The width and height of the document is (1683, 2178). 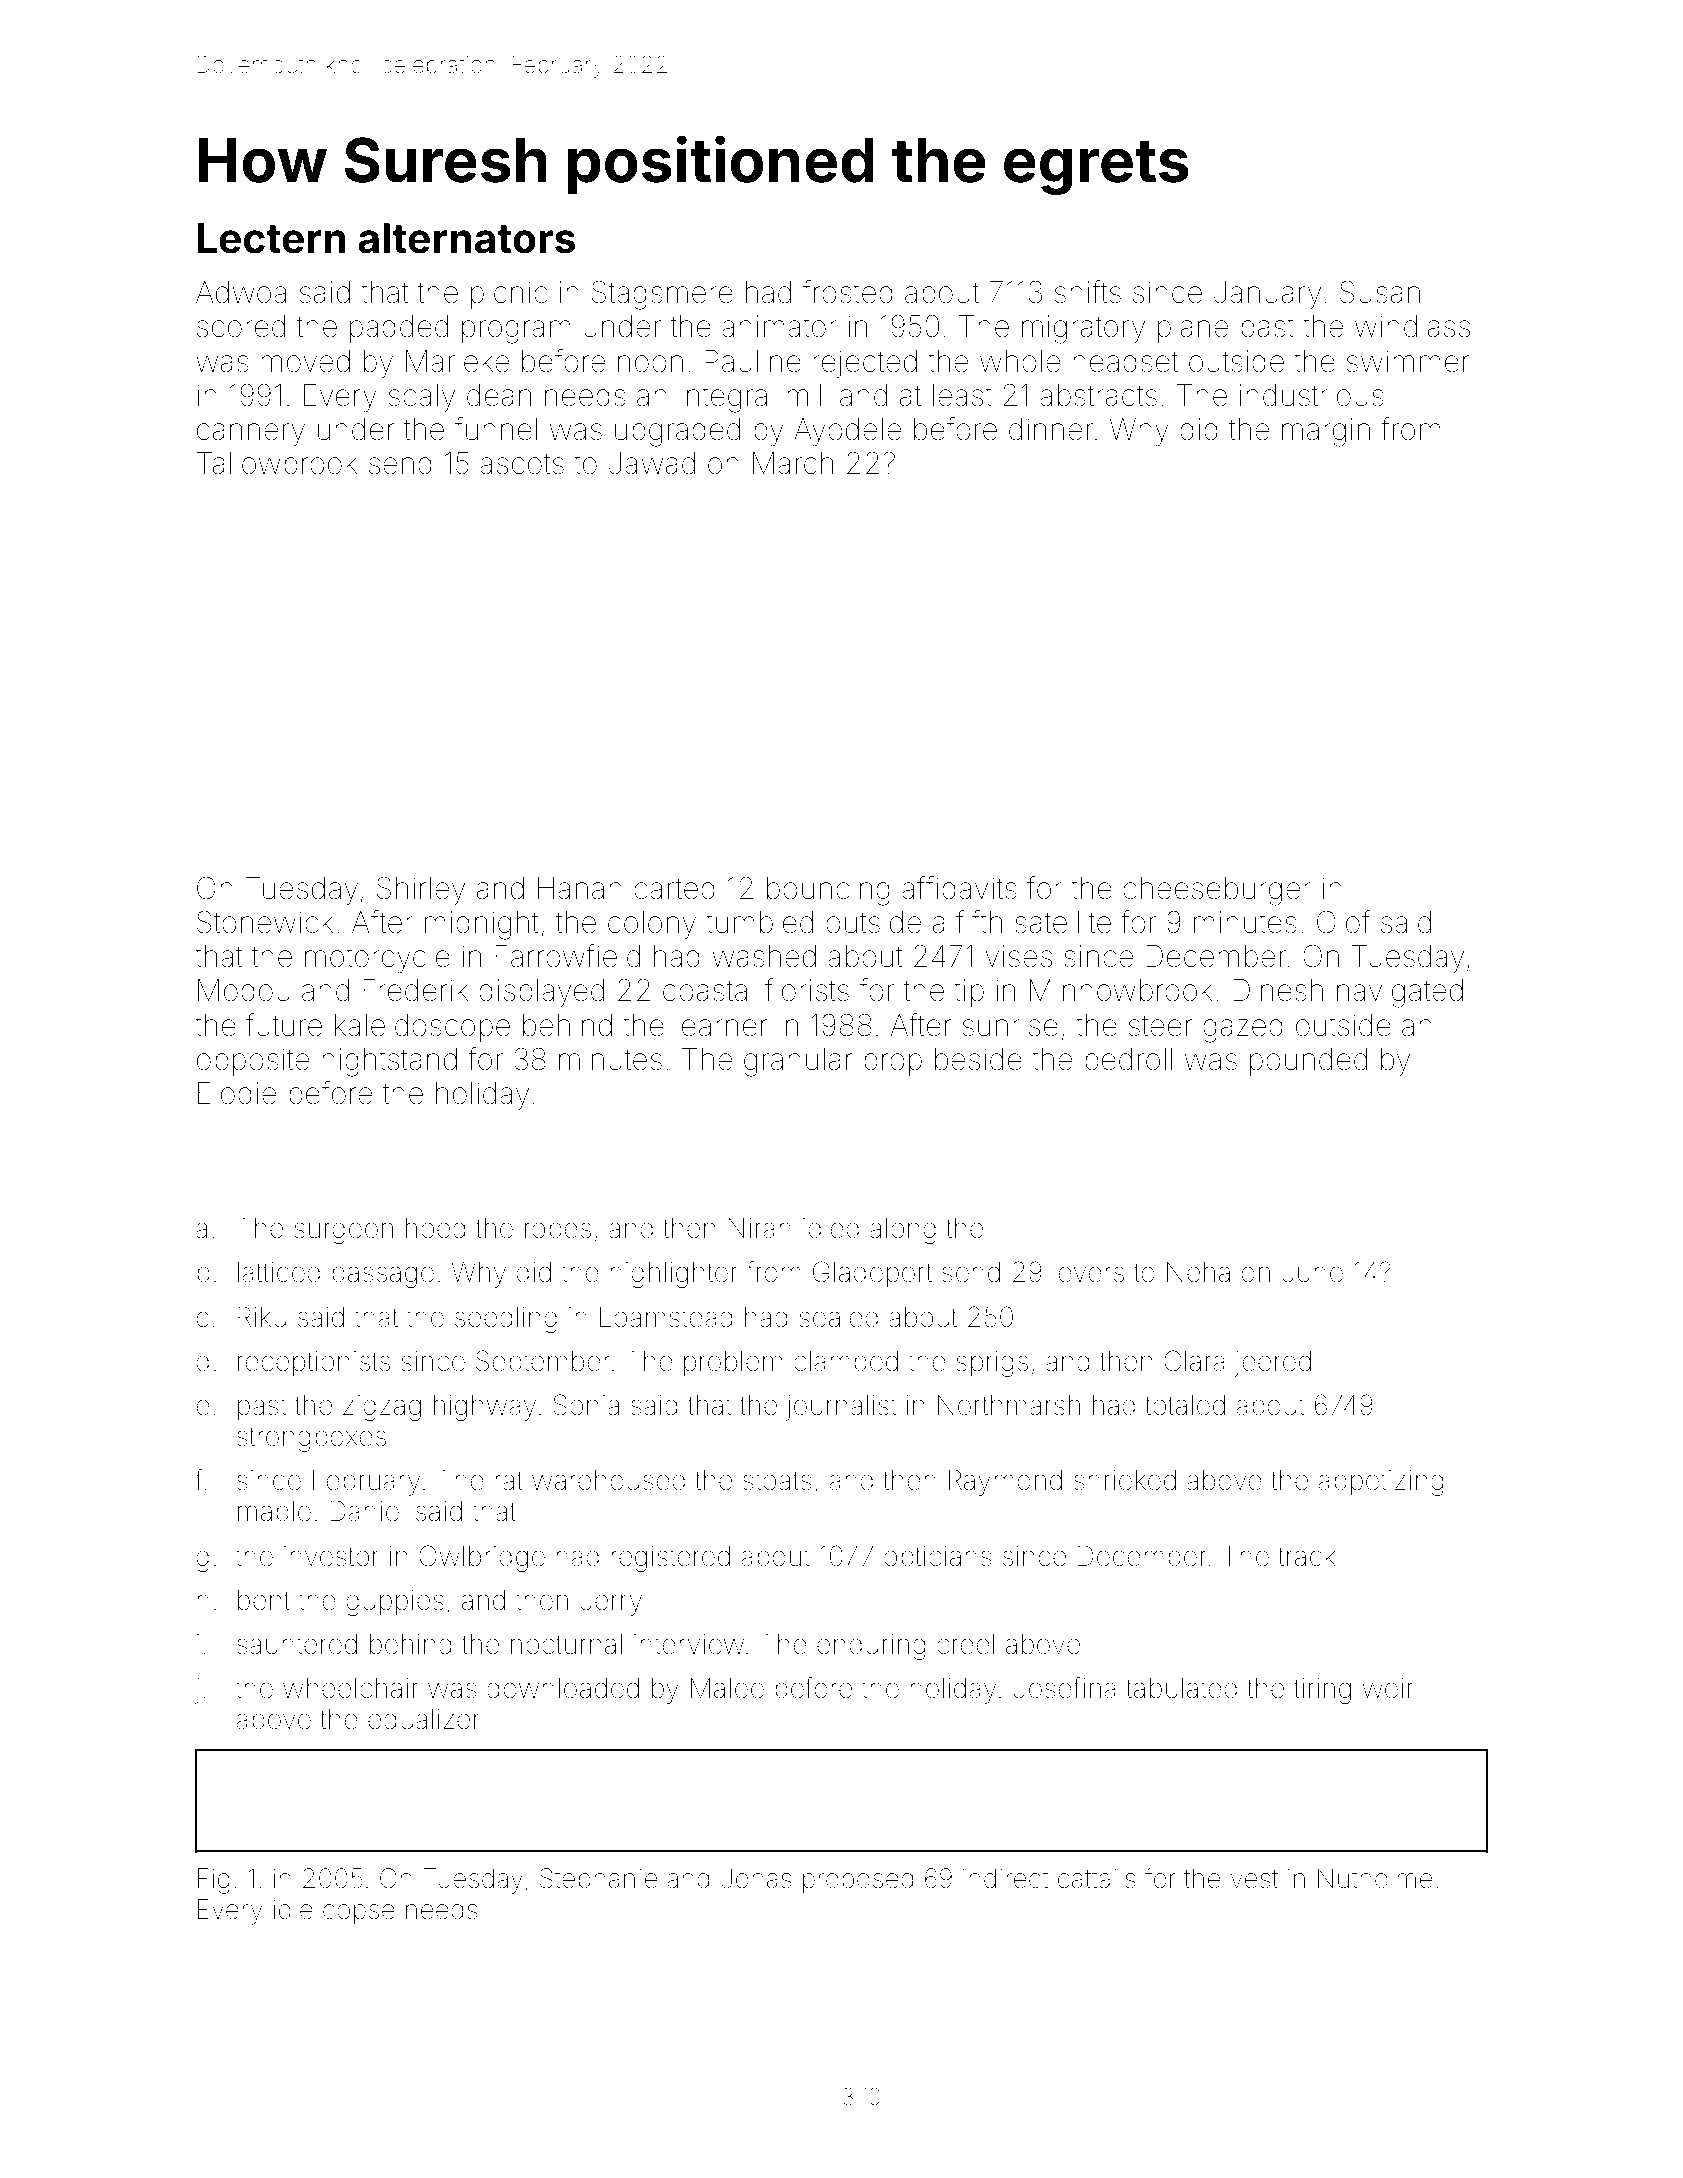 I want to click on Stephanie, so click(x=598, y=1880).
